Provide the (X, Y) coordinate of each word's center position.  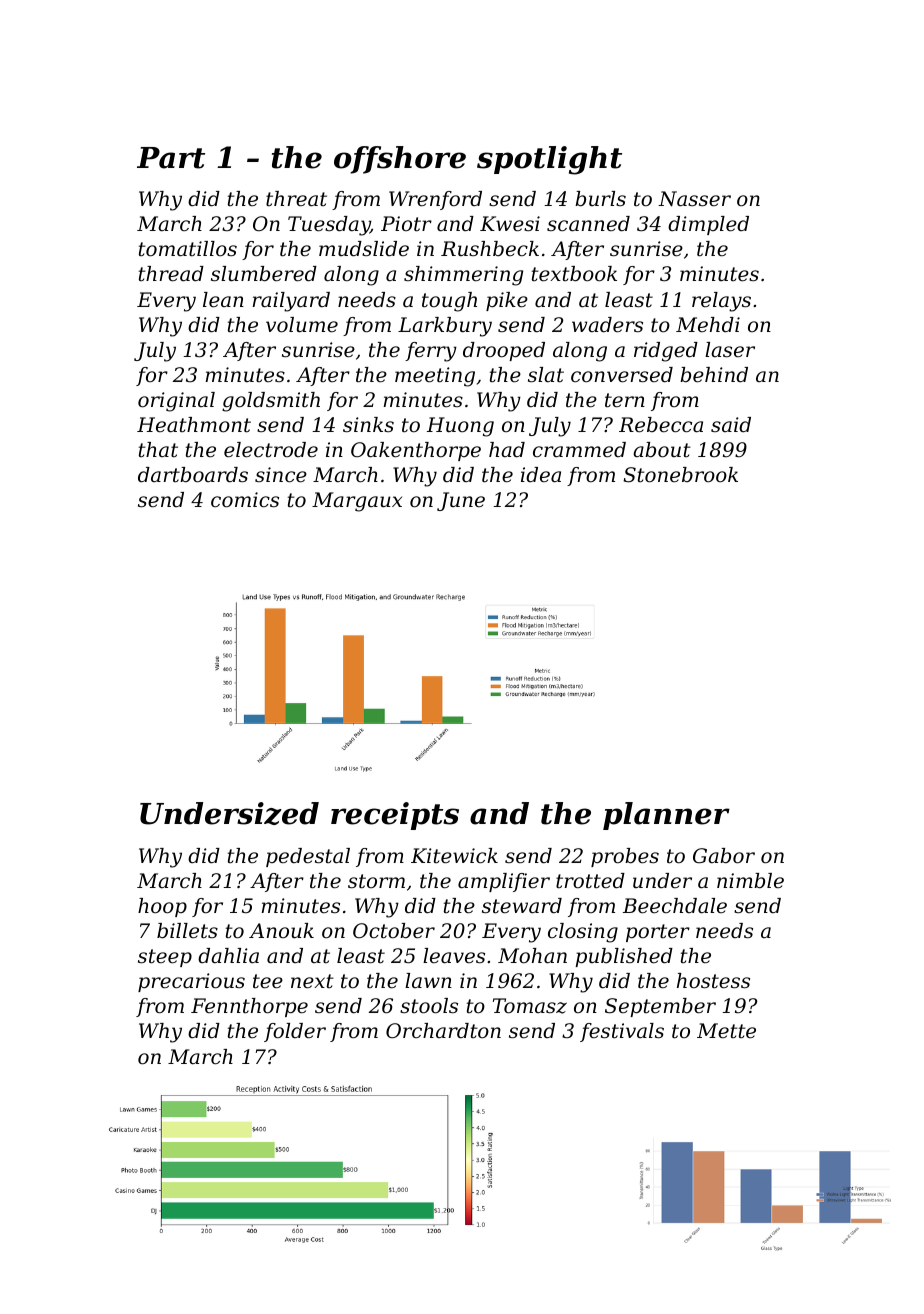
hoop (162, 907)
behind (714, 375)
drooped (504, 351)
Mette (726, 1031)
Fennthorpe (249, 1007)
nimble (750, 881)
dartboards (193, 475)
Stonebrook (680, 475)
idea (541, 475)
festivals (622, 1032)
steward (522, 906)
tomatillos (188, 249)
